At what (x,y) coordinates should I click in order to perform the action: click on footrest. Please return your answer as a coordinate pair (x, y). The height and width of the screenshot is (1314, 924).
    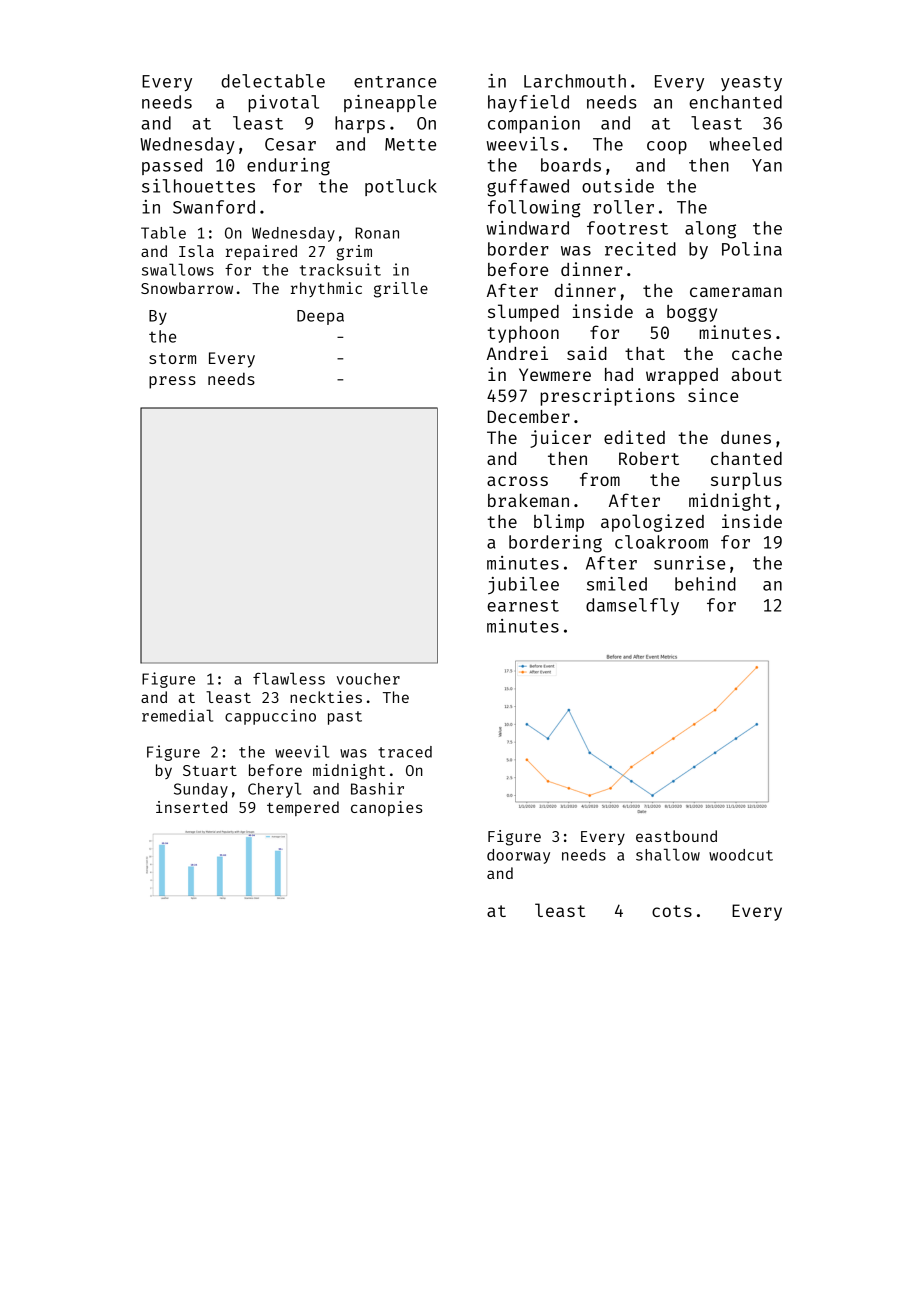
    Looking at the image, I should click on (627, 228).
